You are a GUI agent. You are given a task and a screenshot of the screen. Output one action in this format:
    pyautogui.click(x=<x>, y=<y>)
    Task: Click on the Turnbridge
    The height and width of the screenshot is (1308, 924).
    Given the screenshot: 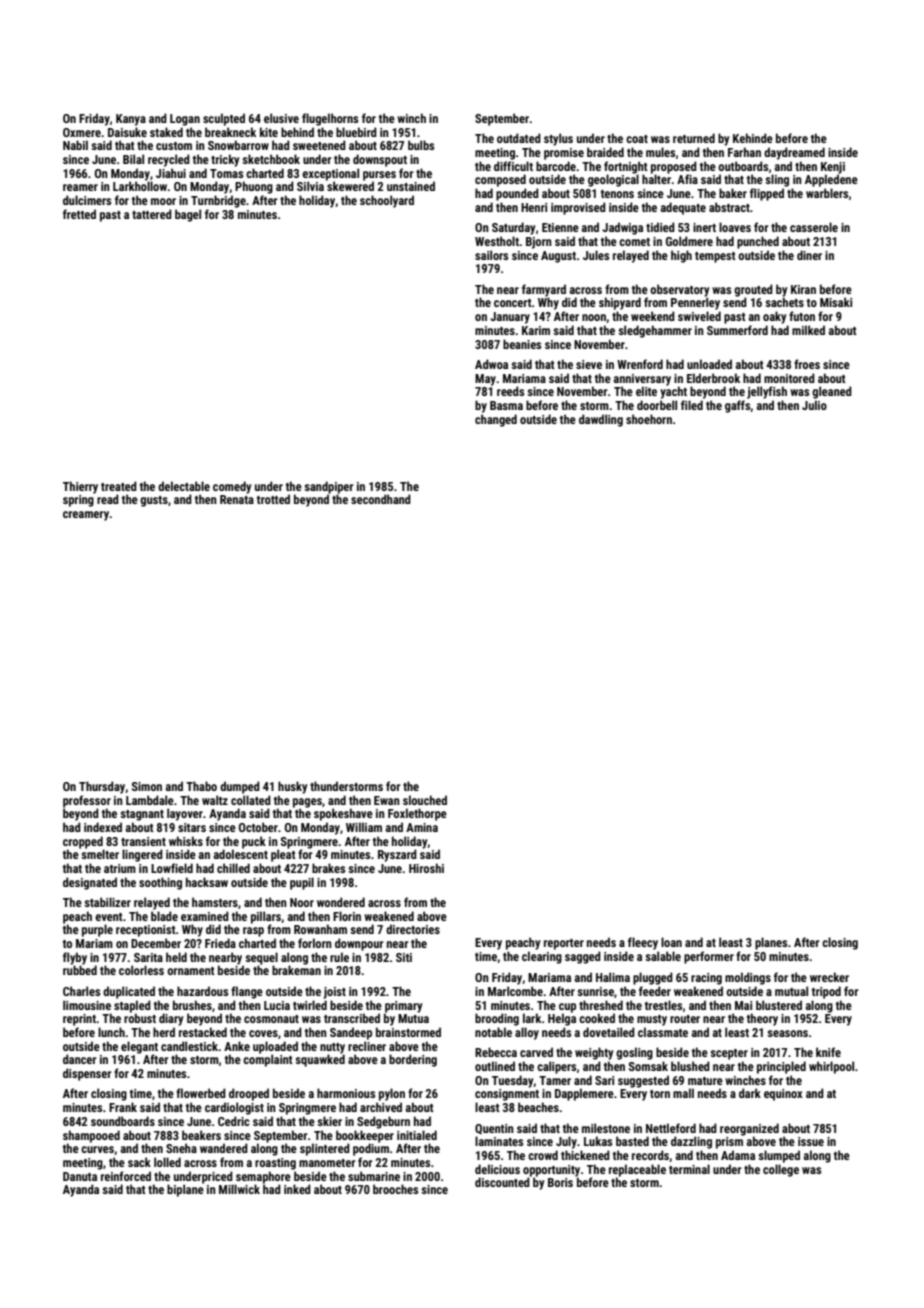 What is the action you would take?
    pyautogui.click(x=218, y=201)
